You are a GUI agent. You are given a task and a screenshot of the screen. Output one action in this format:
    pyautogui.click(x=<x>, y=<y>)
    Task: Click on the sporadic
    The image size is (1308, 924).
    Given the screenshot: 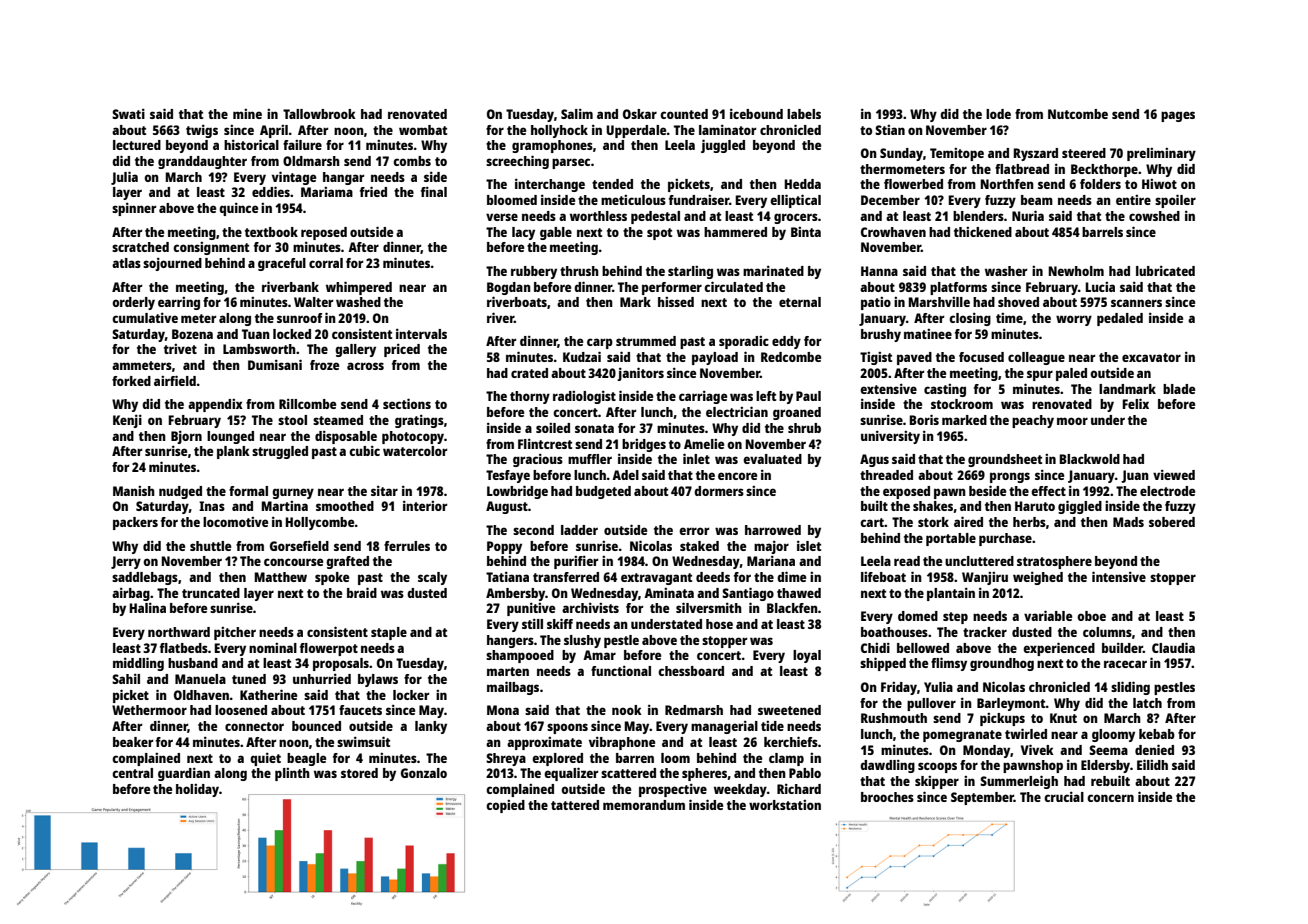 What is the action you would take?
    pyautogui.click(x=744, y=342)
